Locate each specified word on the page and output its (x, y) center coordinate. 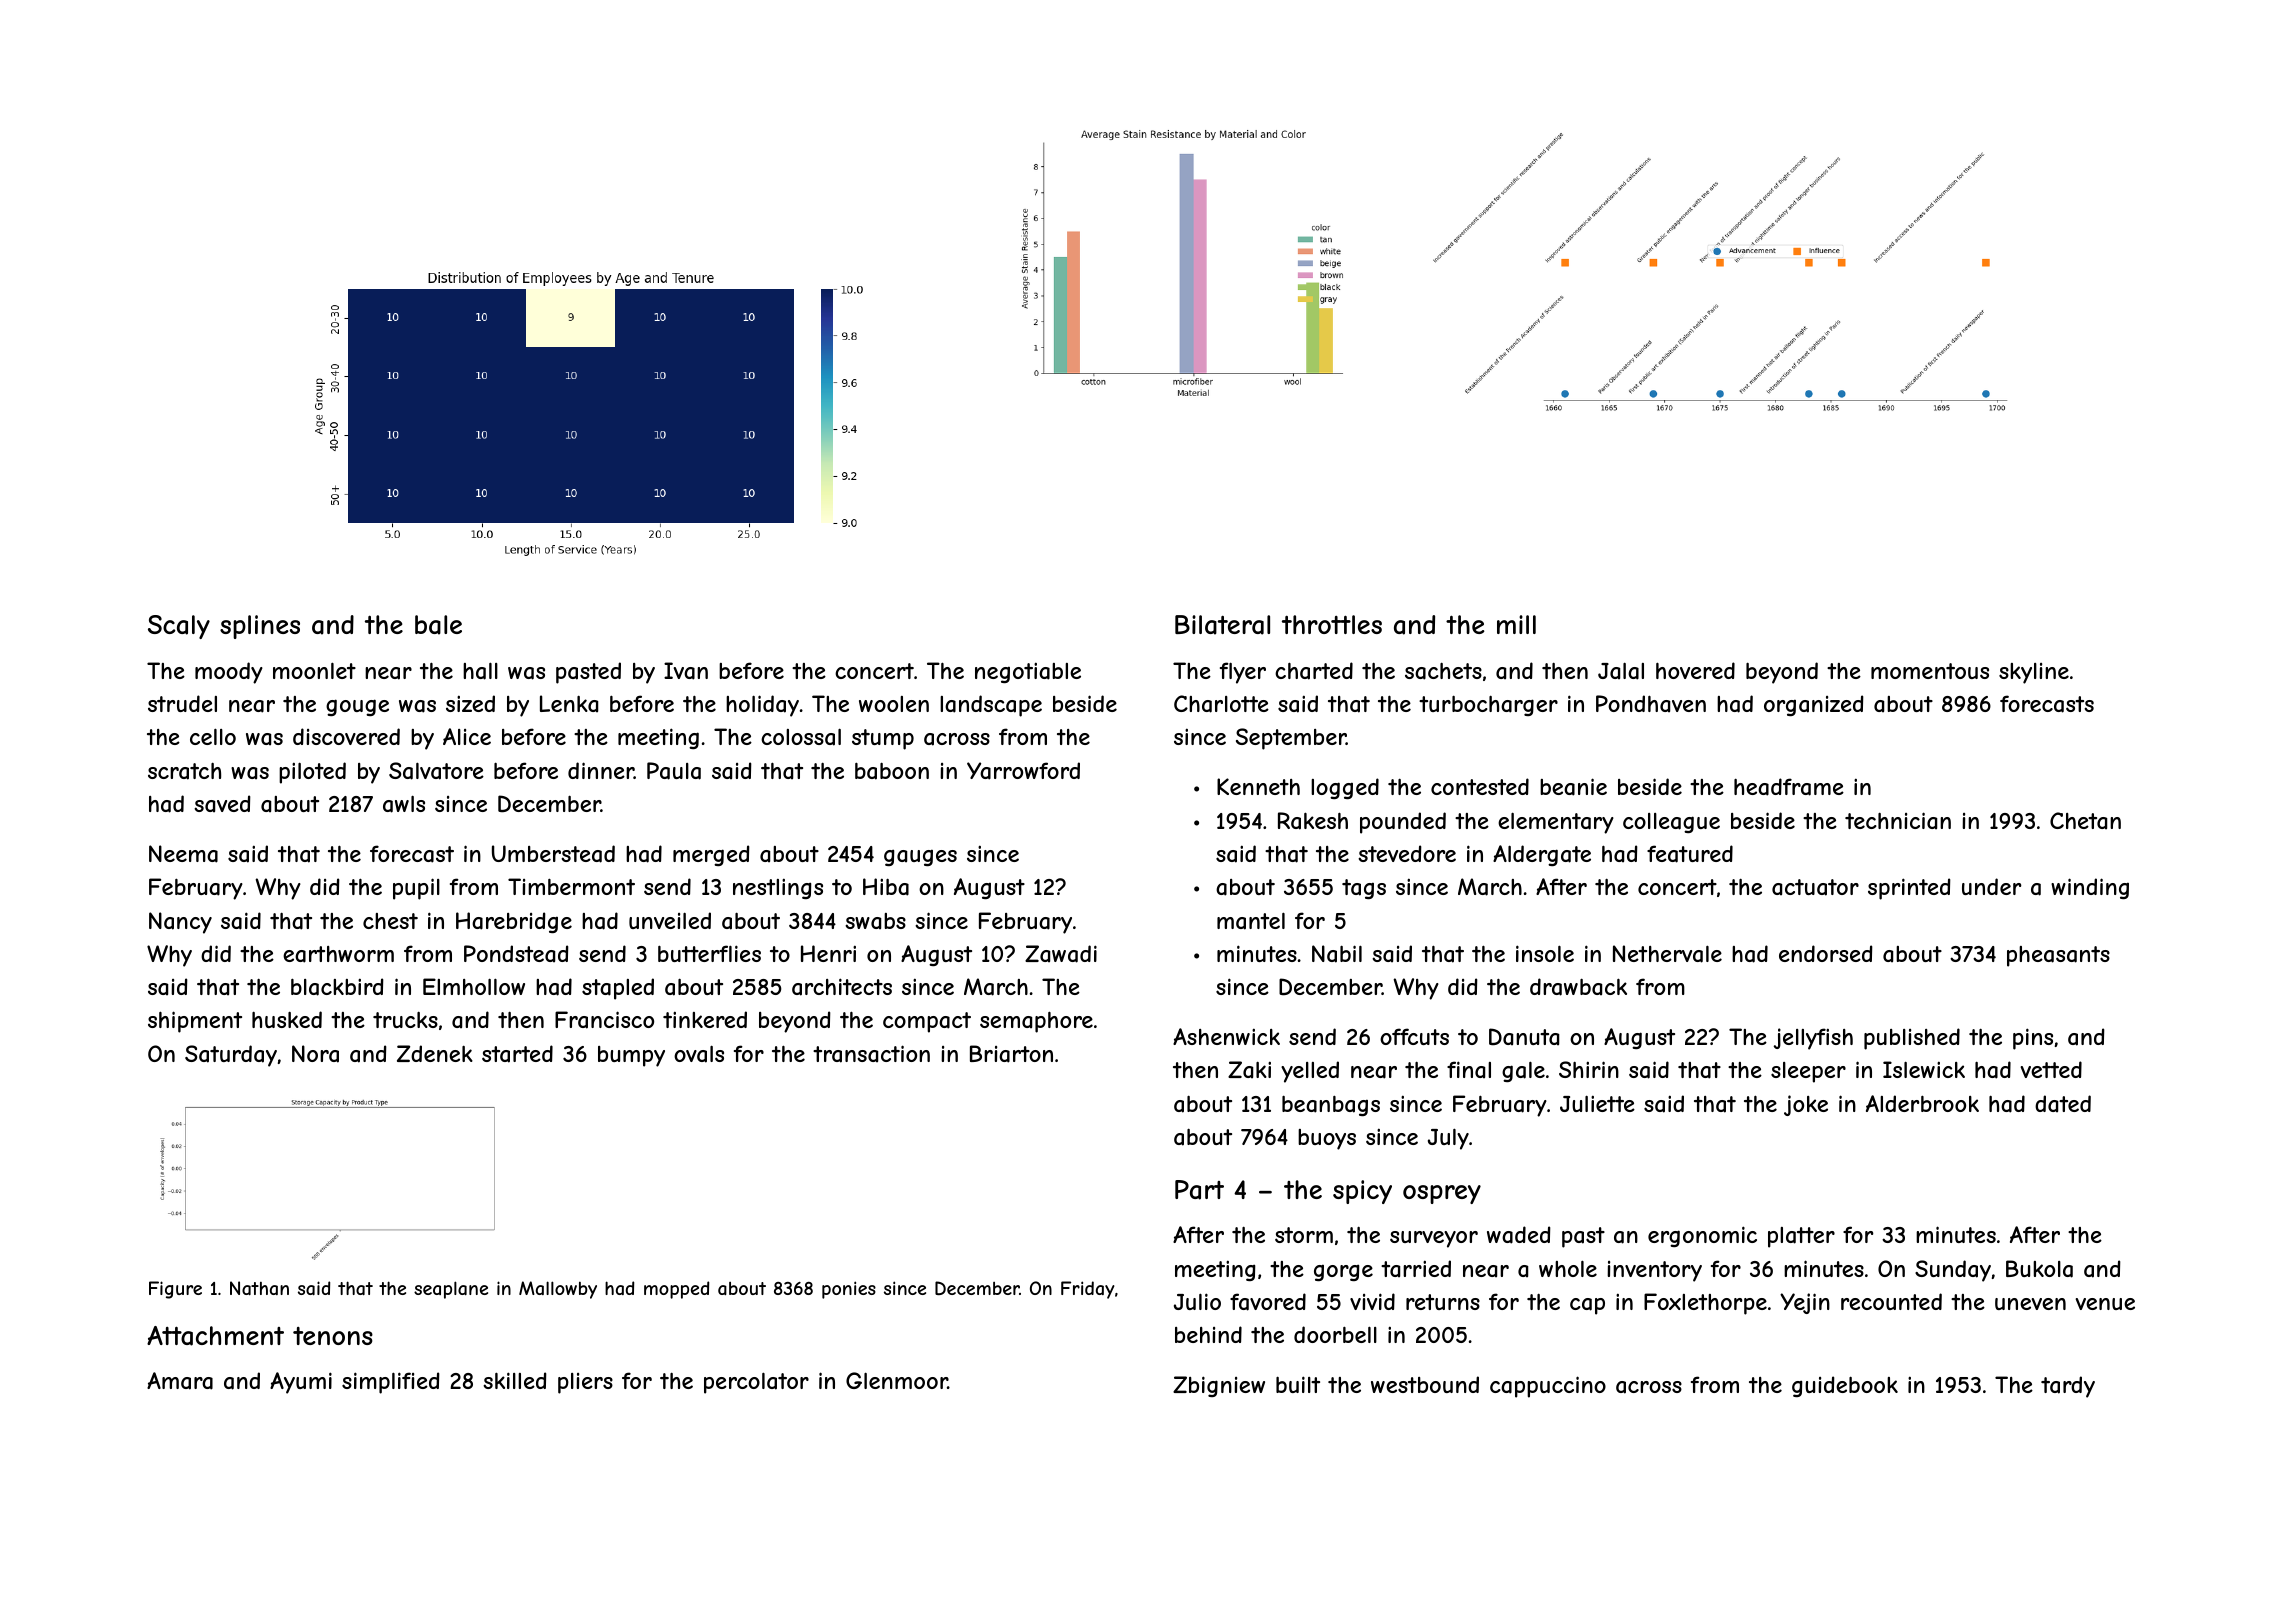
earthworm (338, 954)
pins (2033, 1039)
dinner (601, 770)
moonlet (314, 670)
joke (1806, 1105)
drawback (1578, 987)
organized (1814, 705)
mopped (676, 1290)
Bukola (2039, 1269)
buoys (1327, 1139)
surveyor (1434, 1239)
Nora (315, 1054)
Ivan (686, 671)
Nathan (259, 1288)
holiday (762, 706)
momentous (1930, 671)
